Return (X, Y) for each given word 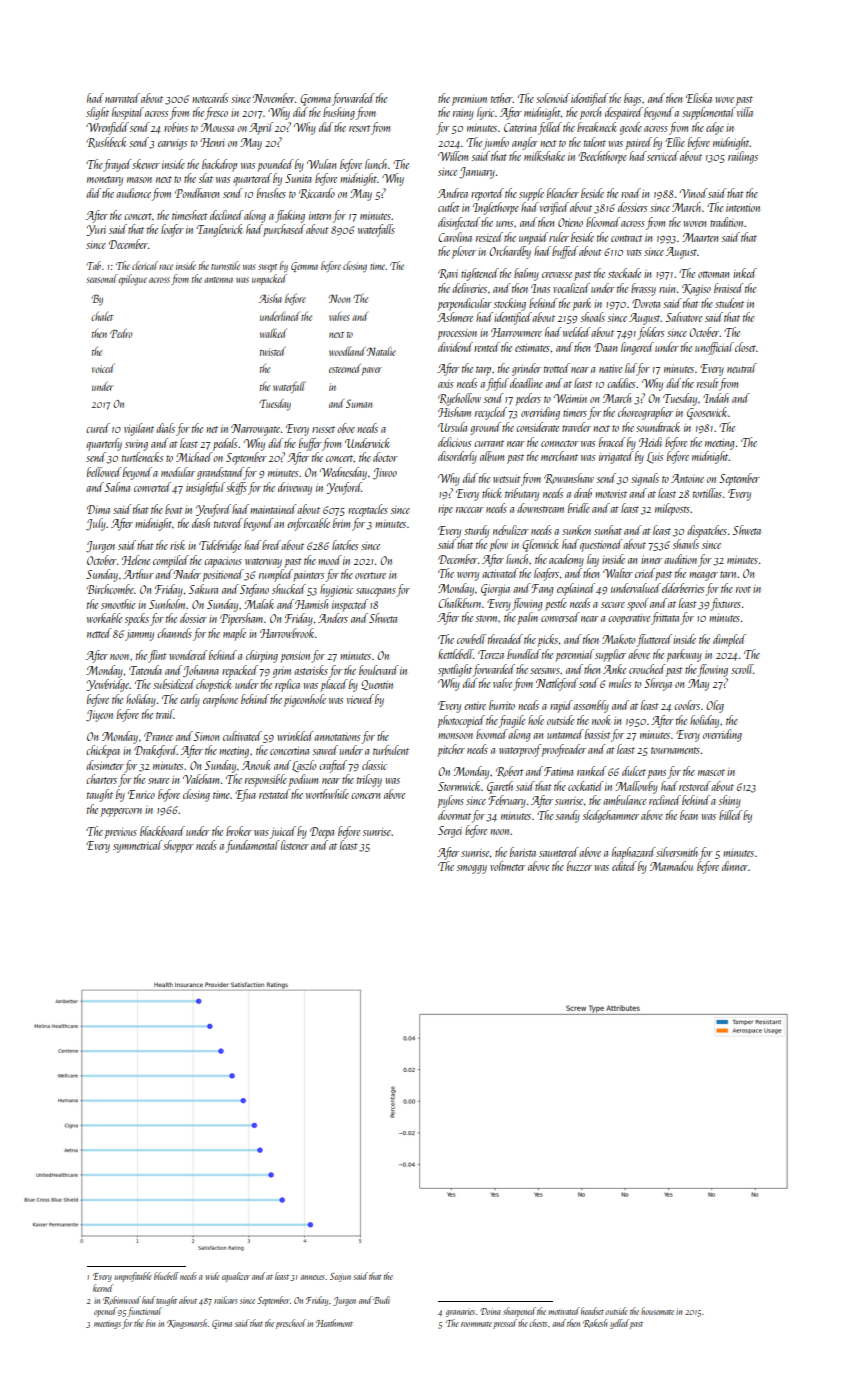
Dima (98, 509)
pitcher (451, 750)
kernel (103, 1288)
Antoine (687, 478)
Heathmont (334, 1323)
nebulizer (511, 530)
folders (651, 333)
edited (624, 866)
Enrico (141, 794)
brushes (271, 193)
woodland (348, 351)
